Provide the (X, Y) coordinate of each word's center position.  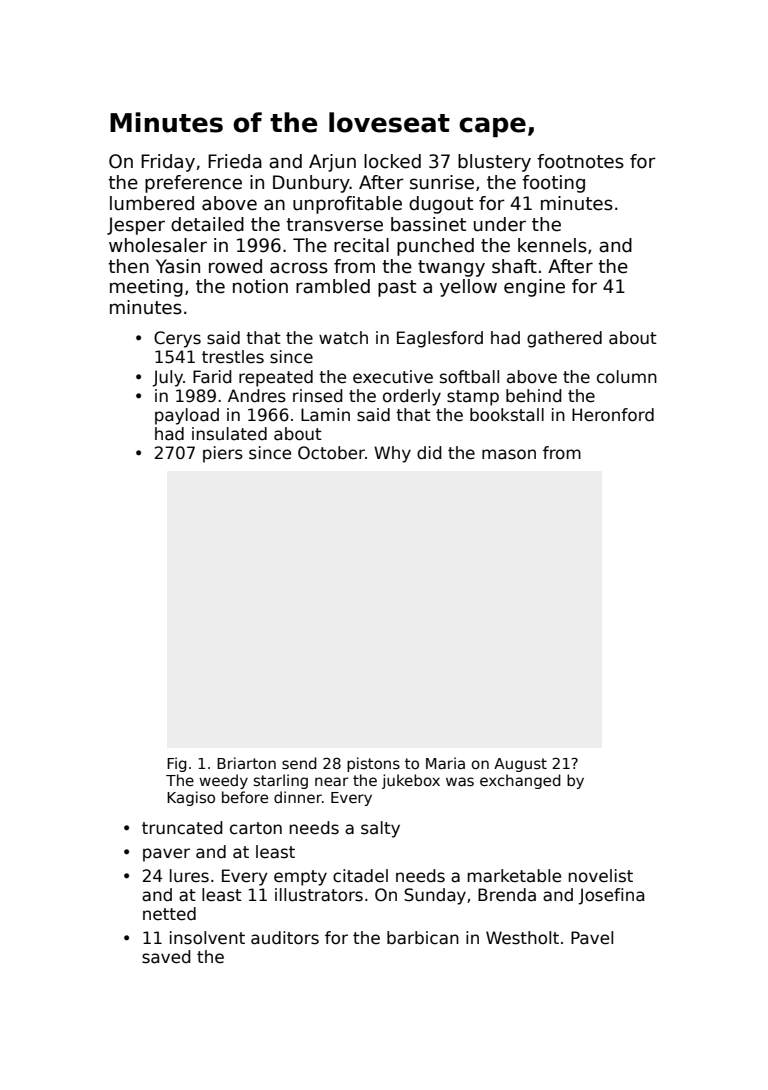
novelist (601, 876)
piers (223, 454)
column (627, 377)
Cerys (177, 339)
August (520, 765)
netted (169, 914)
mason (509, 454)
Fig (177, 764)
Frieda (235, 161)
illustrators (319, 895)
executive (393, 377)
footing (553, 184)
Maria (445, 763)
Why (392, 454)
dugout (441, 205)
